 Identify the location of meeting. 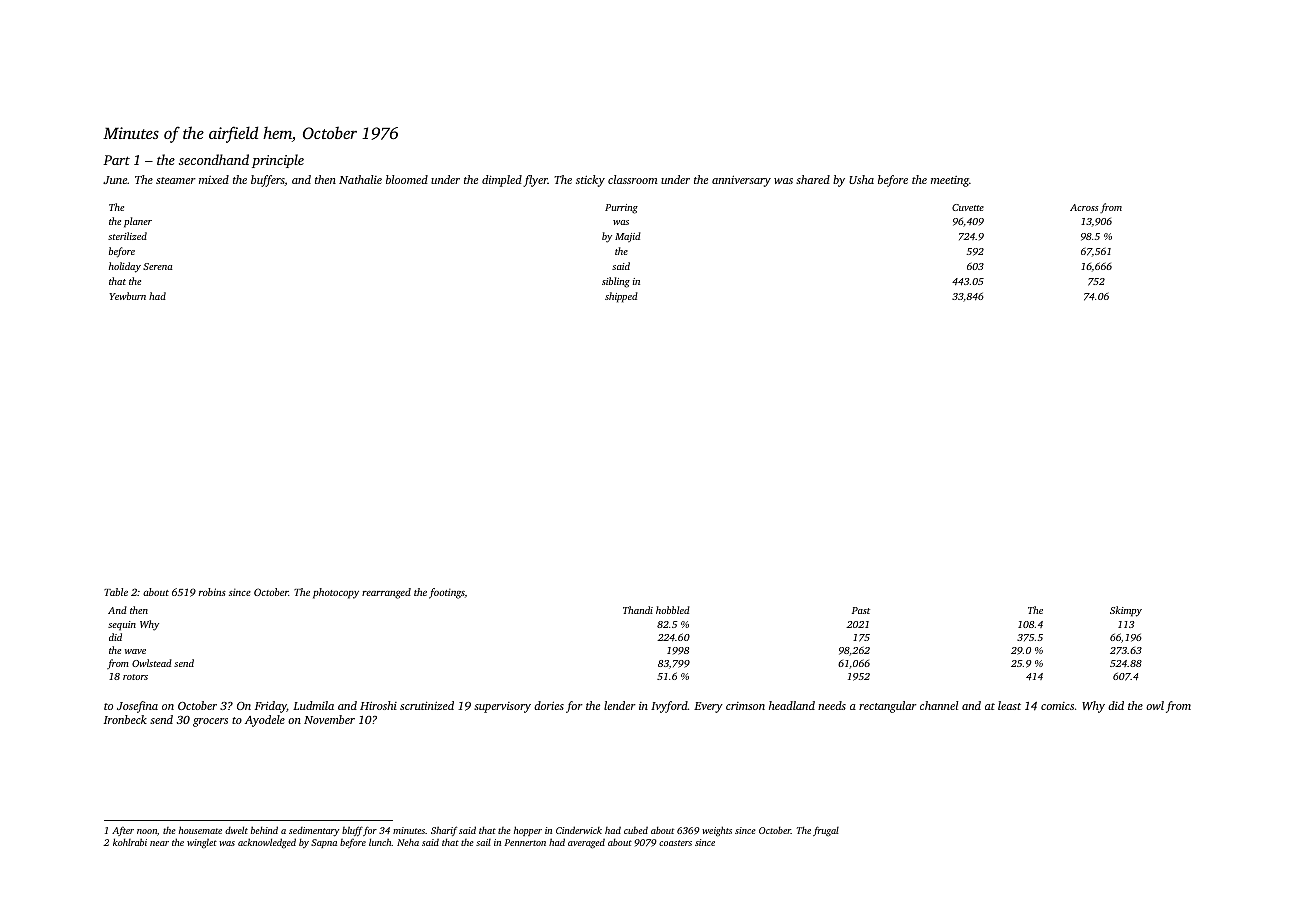
(950, 181).
